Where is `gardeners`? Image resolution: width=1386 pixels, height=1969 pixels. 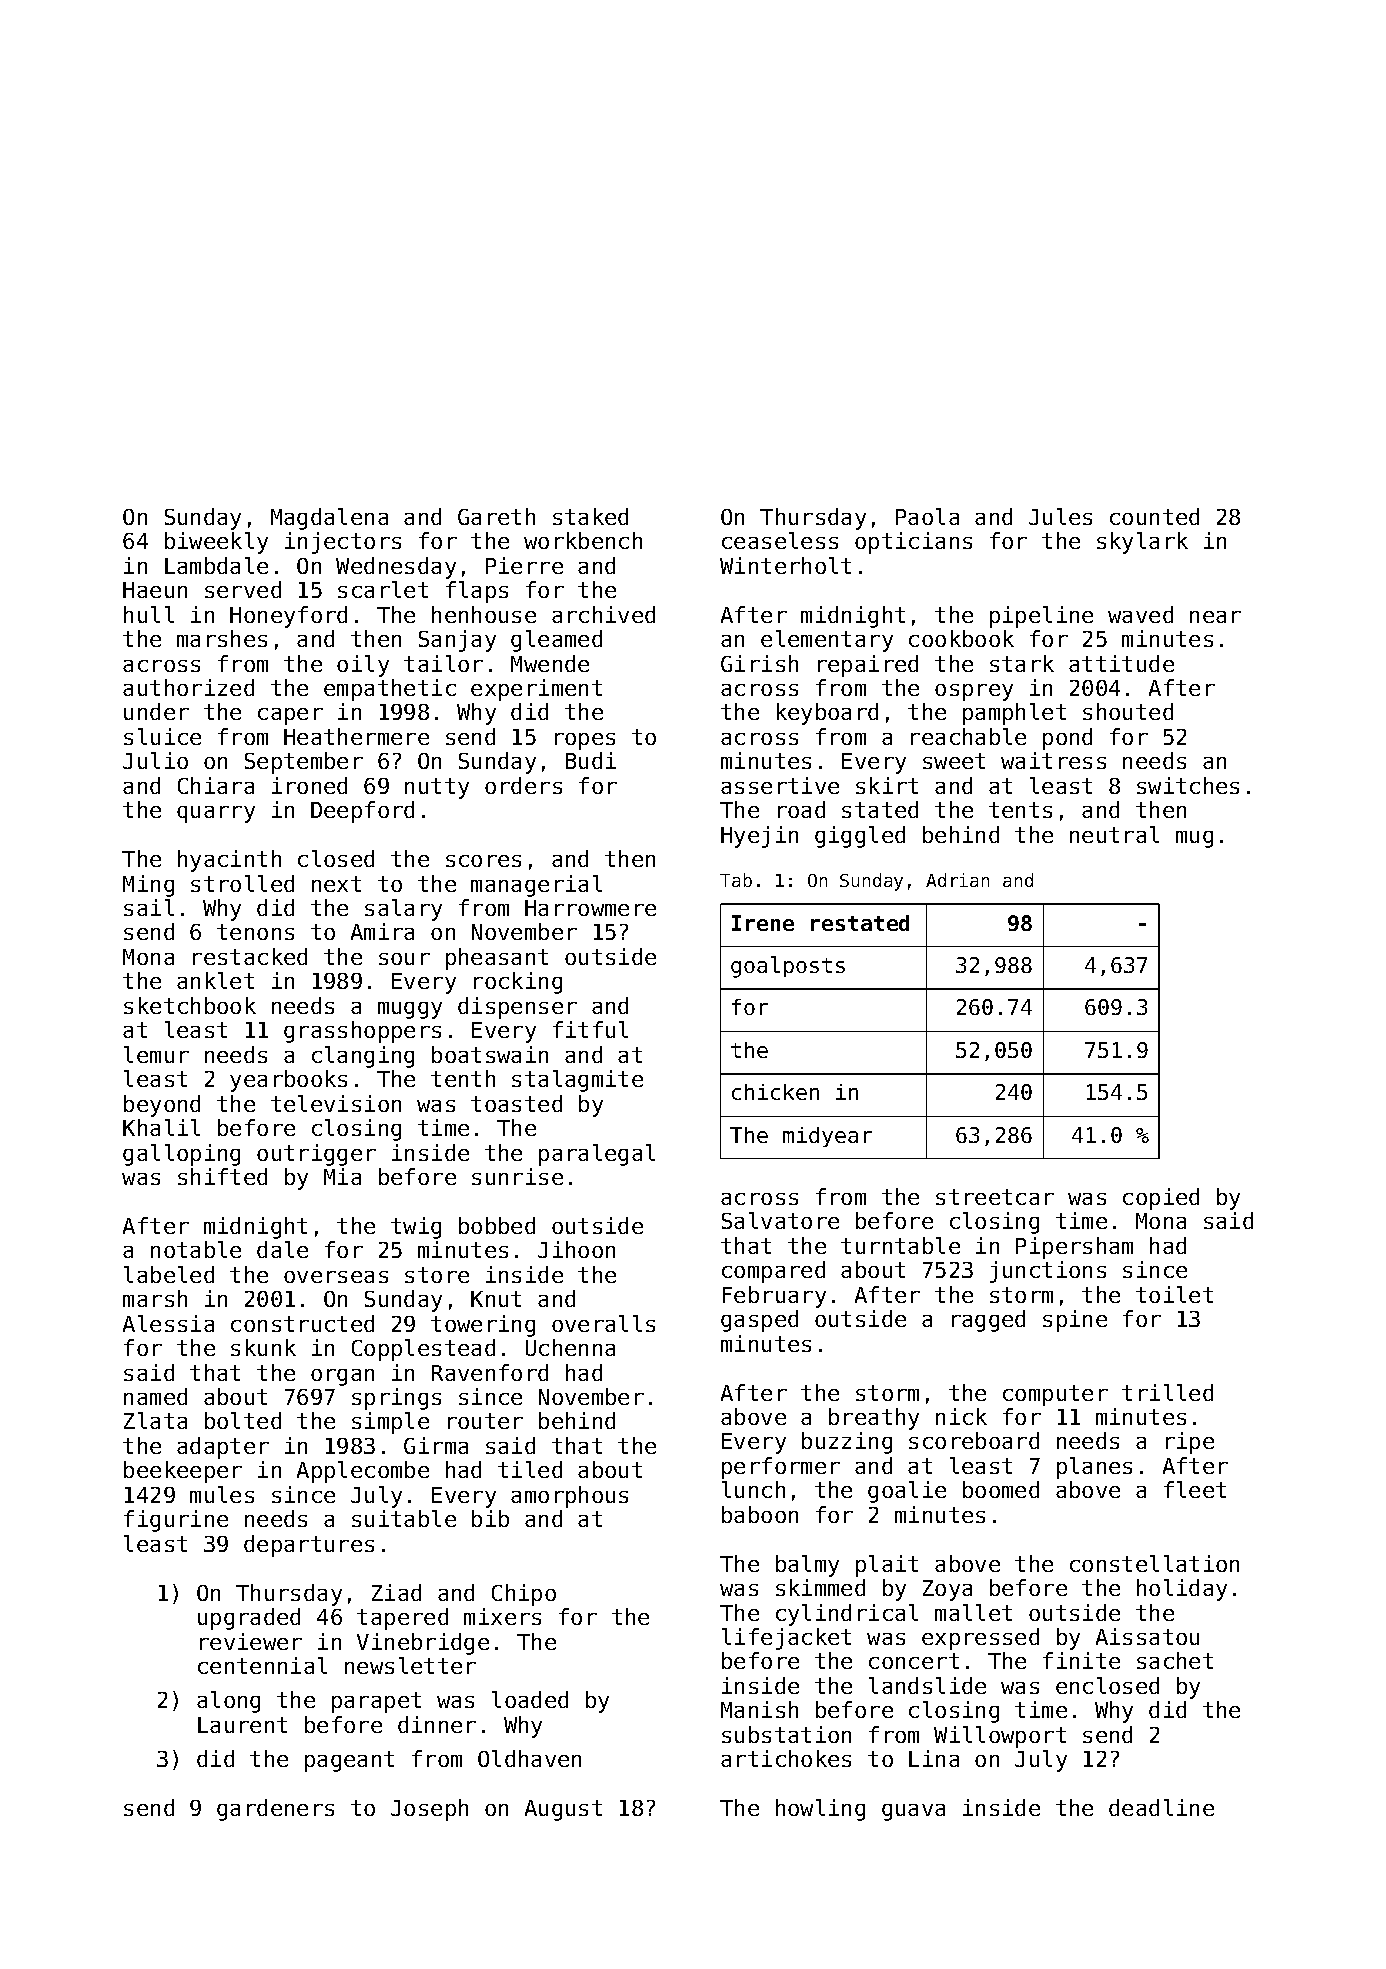 gardeners is located at coordinates (275, 1810).
